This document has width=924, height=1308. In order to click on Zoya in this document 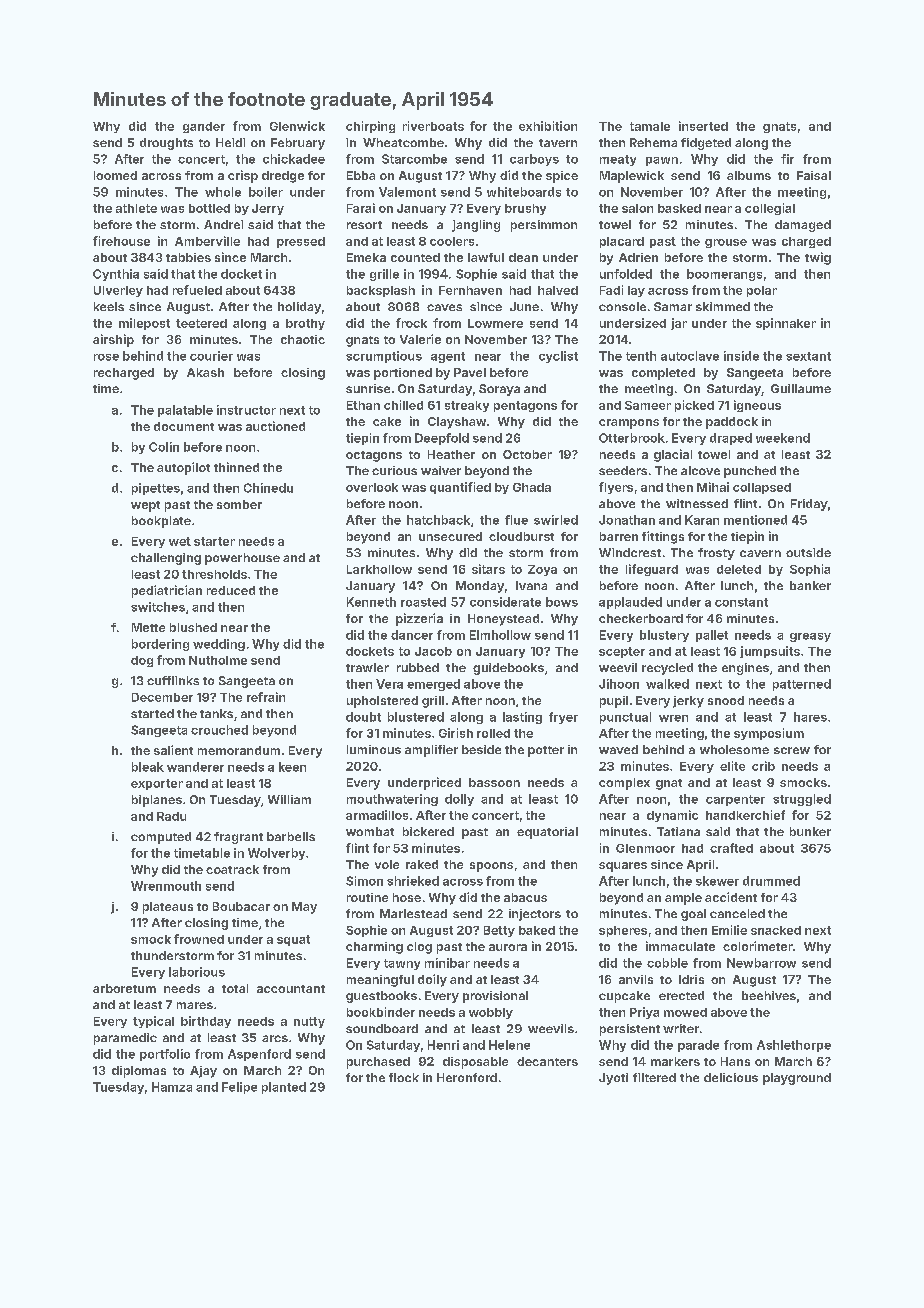, I will do `click(542, 570)`.
